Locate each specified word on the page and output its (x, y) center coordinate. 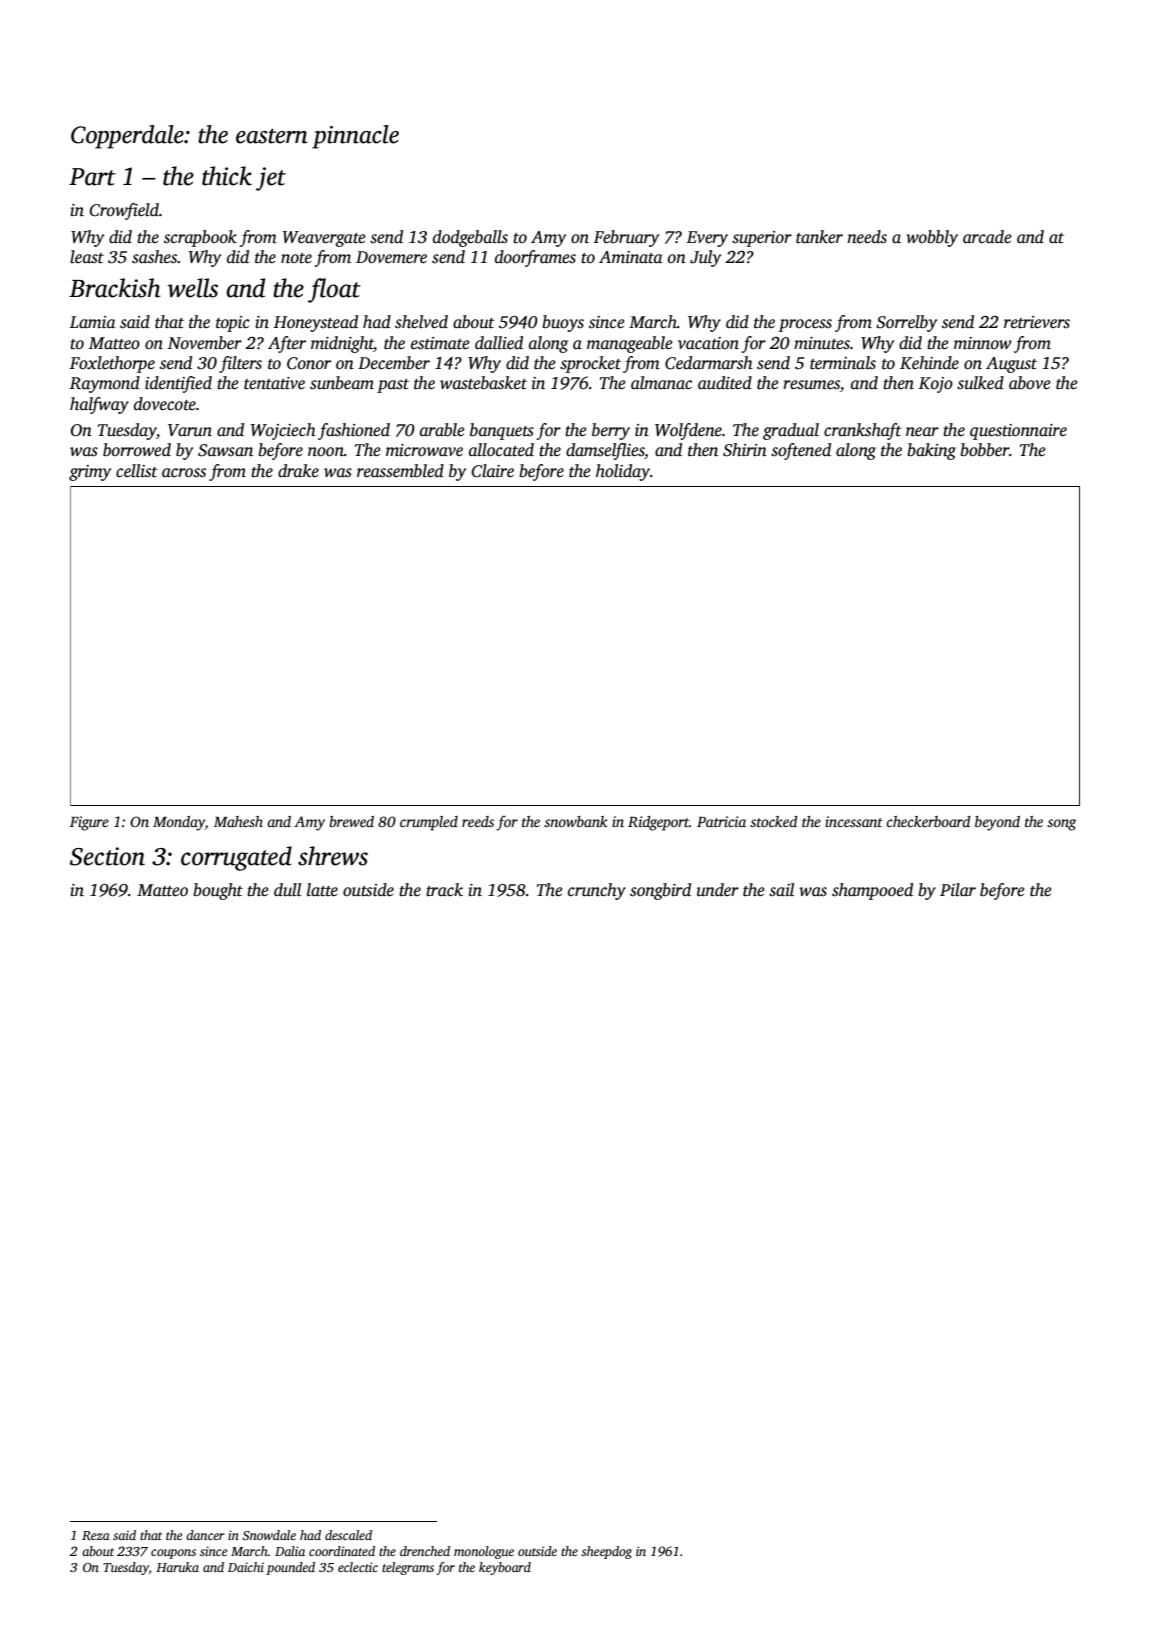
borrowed (137, 450)
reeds (478, 821)
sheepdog (606, 1552)
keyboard (505, 1568)
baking (931, 451)
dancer (205, 1535)
